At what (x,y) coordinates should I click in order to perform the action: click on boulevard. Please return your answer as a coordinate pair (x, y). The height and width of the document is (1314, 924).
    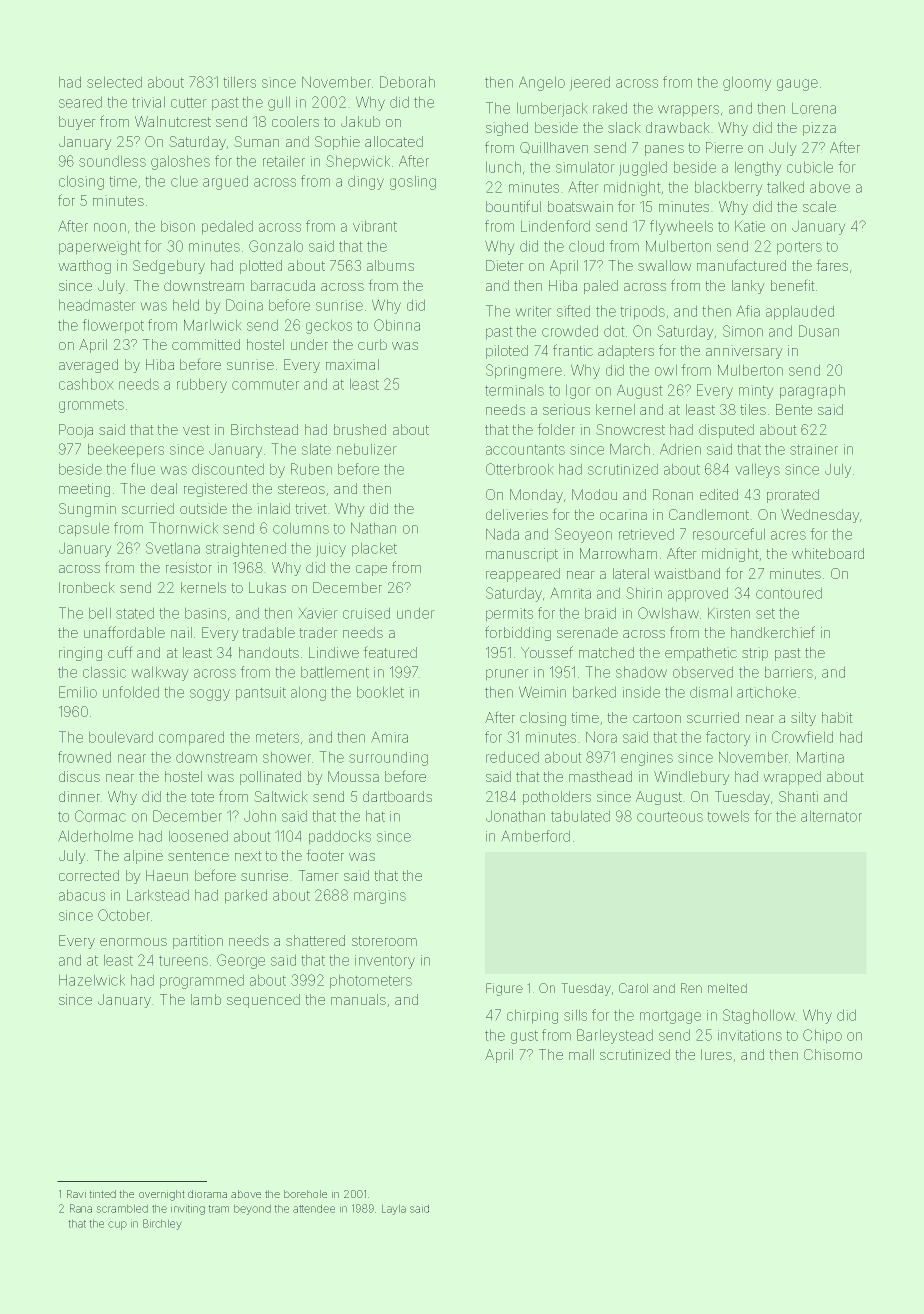
    Looking at the image, I should click on (121, 737).
